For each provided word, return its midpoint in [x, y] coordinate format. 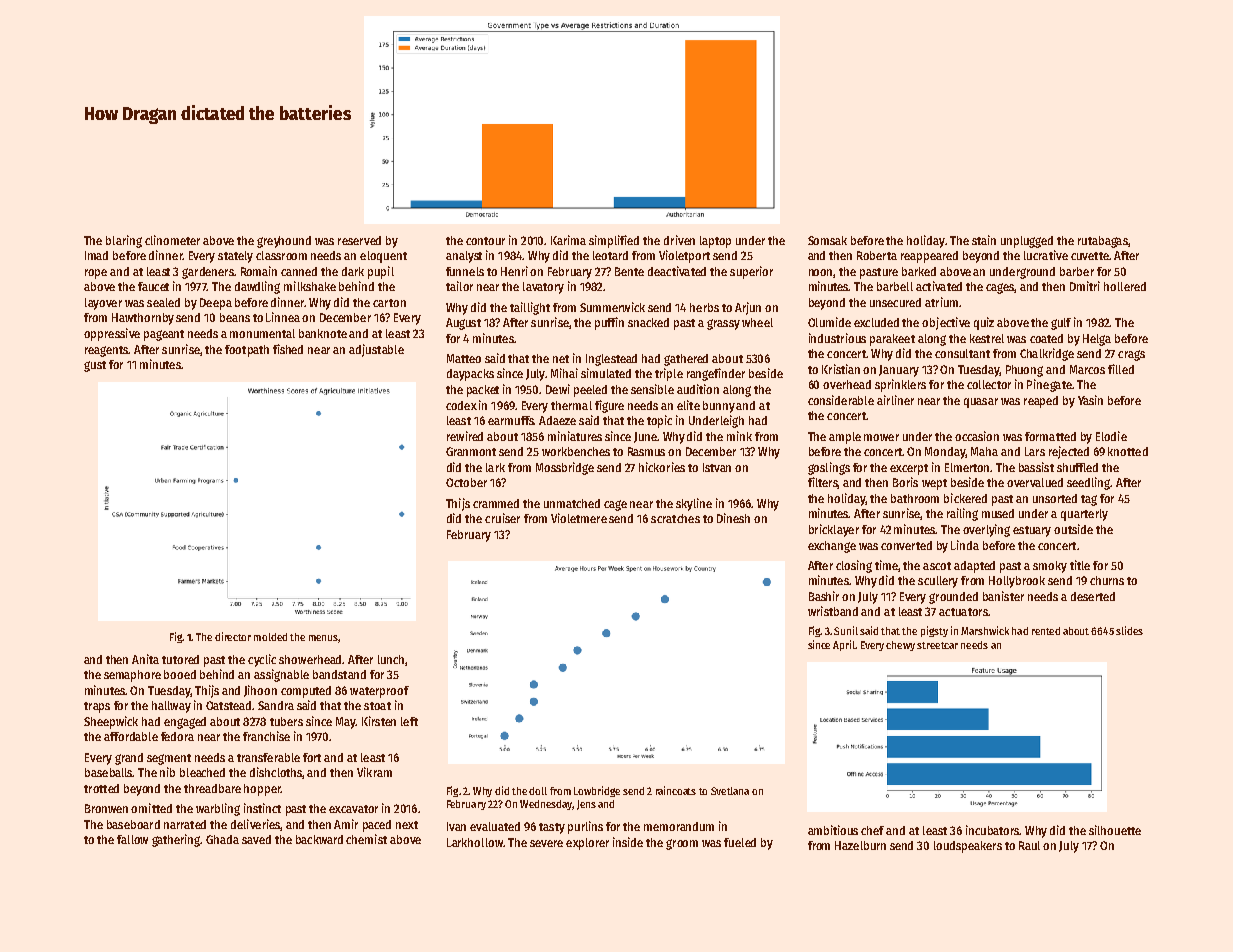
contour [485, 241]
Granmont [471, 451]
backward [319, 839]
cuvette [1090, 256]
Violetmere [579, 518]
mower [881, 437]
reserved [359, 240]
